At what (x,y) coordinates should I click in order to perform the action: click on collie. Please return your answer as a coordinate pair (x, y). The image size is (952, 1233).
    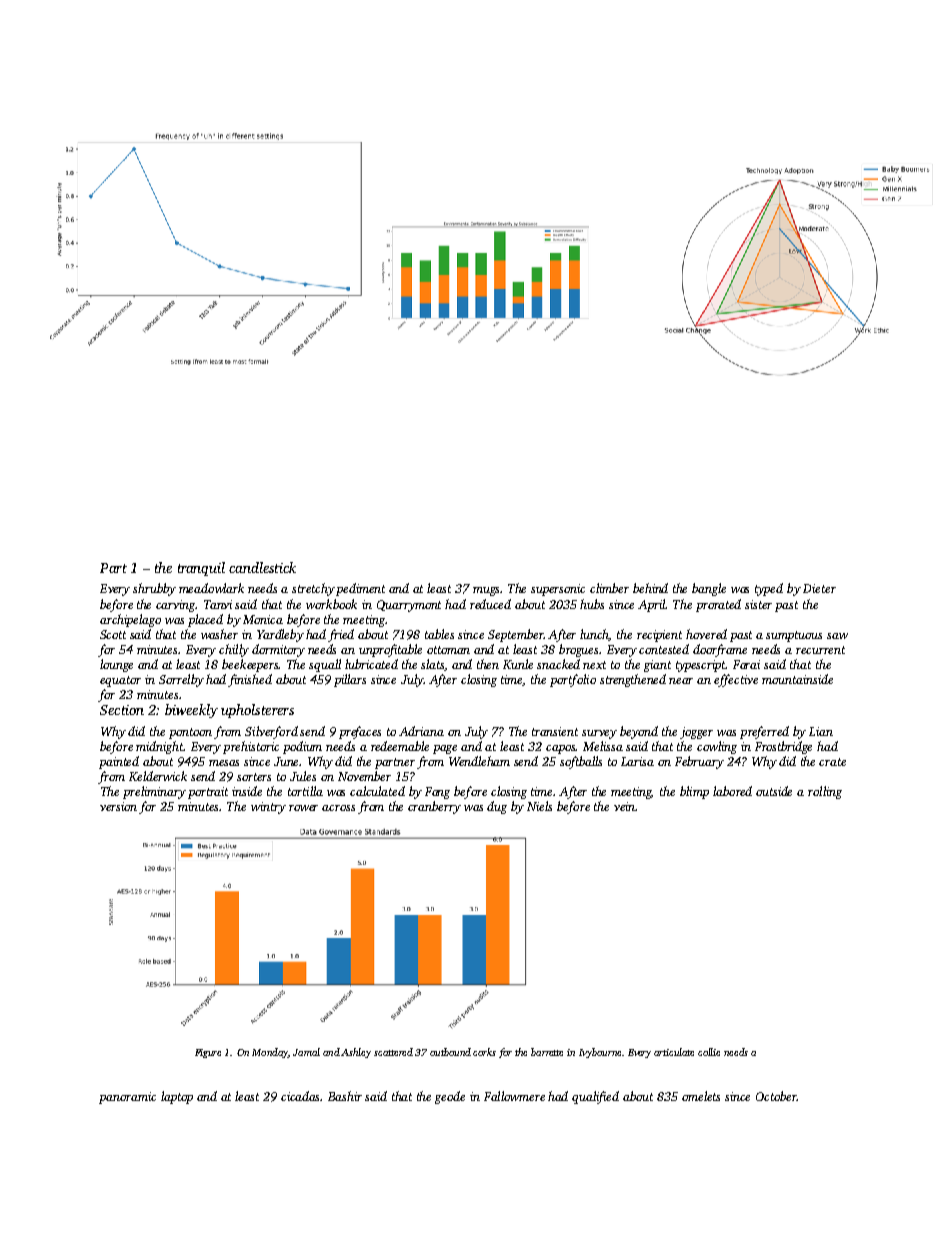
    Looking at the image, I should click on (709, 1052).
